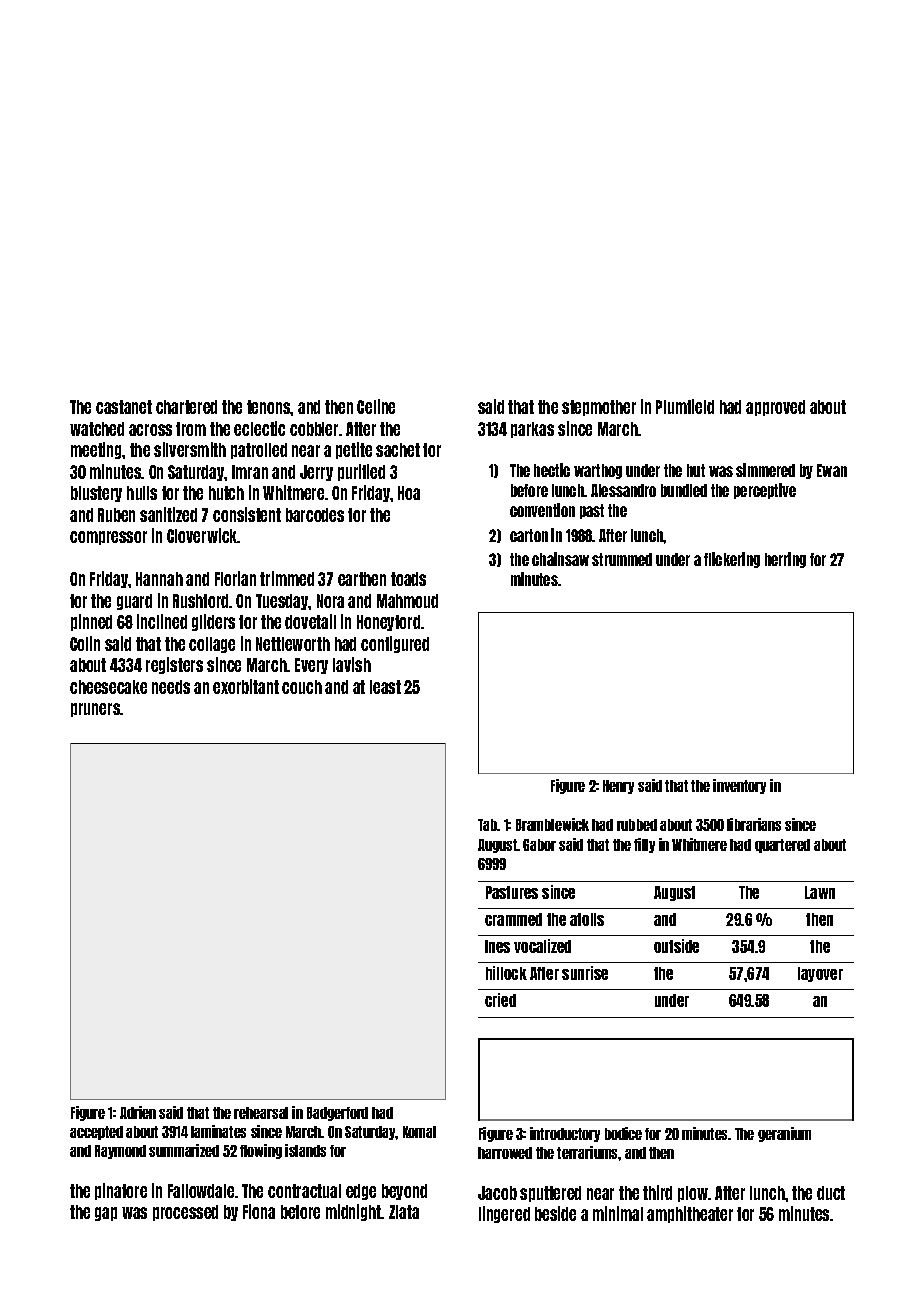  I want to click on stepmother, so click(599, 408).
